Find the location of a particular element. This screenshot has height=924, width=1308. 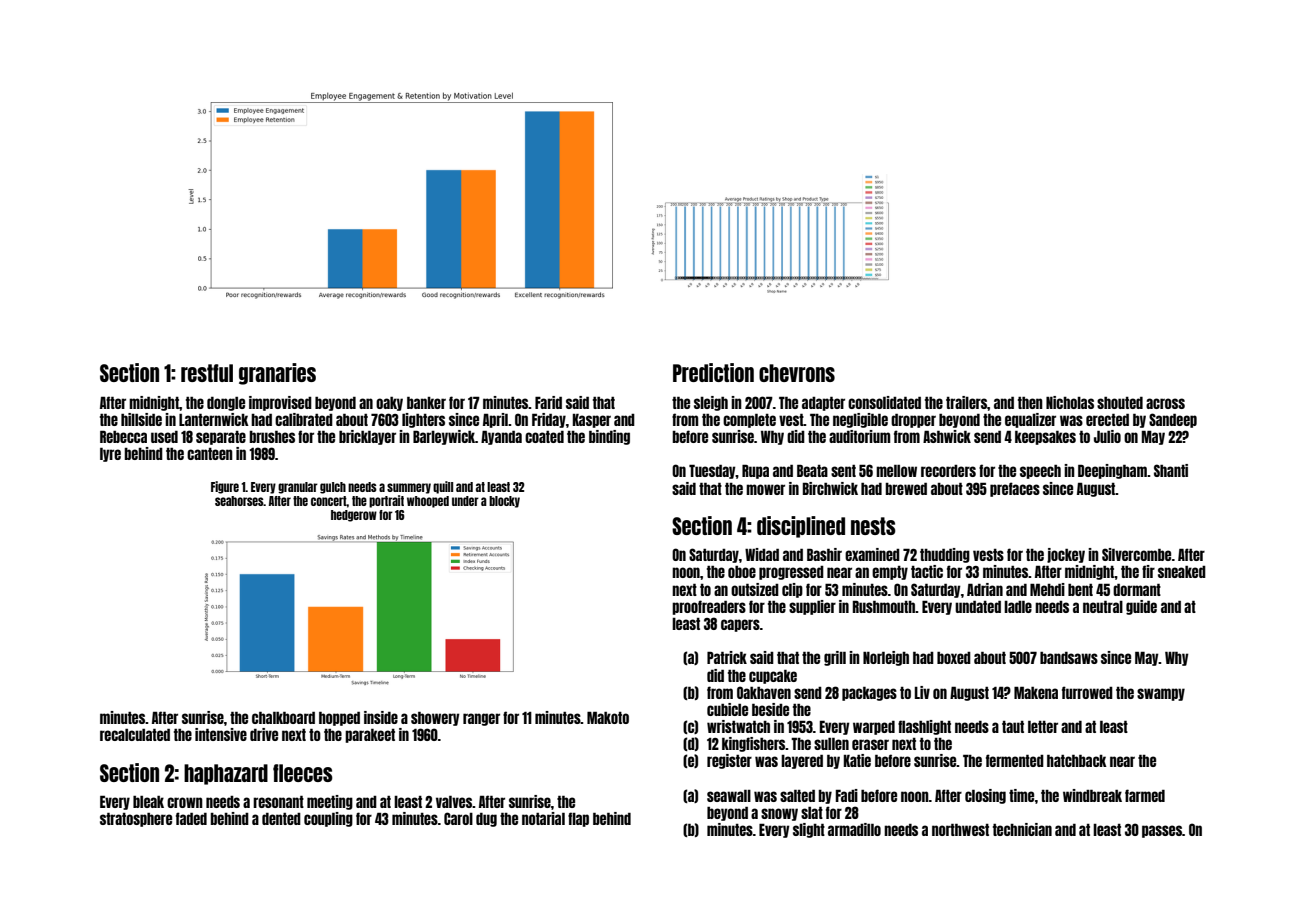

Julio is located at coordinates (1107, 436).
